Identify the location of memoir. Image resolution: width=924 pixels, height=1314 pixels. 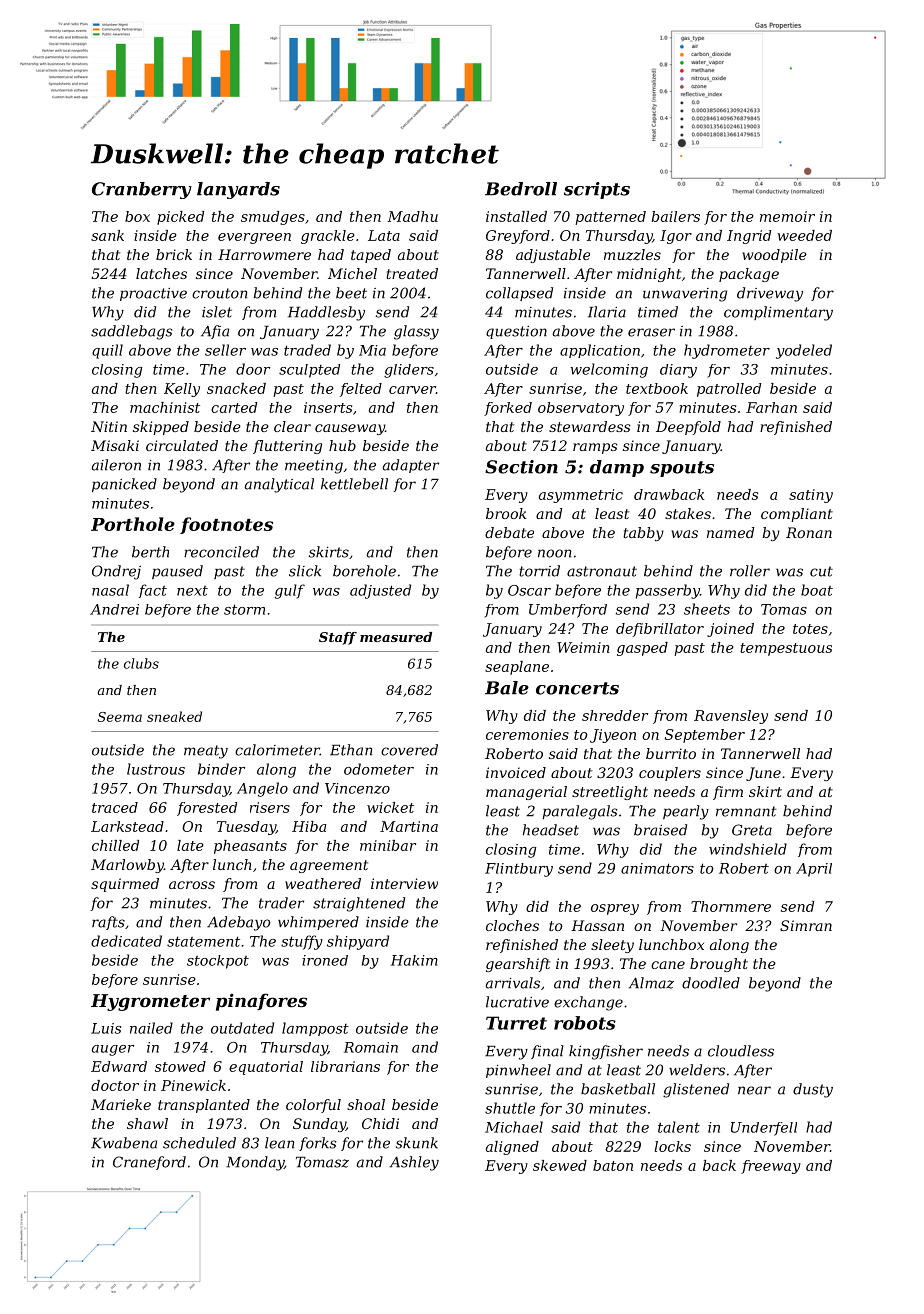
(787, 216).
